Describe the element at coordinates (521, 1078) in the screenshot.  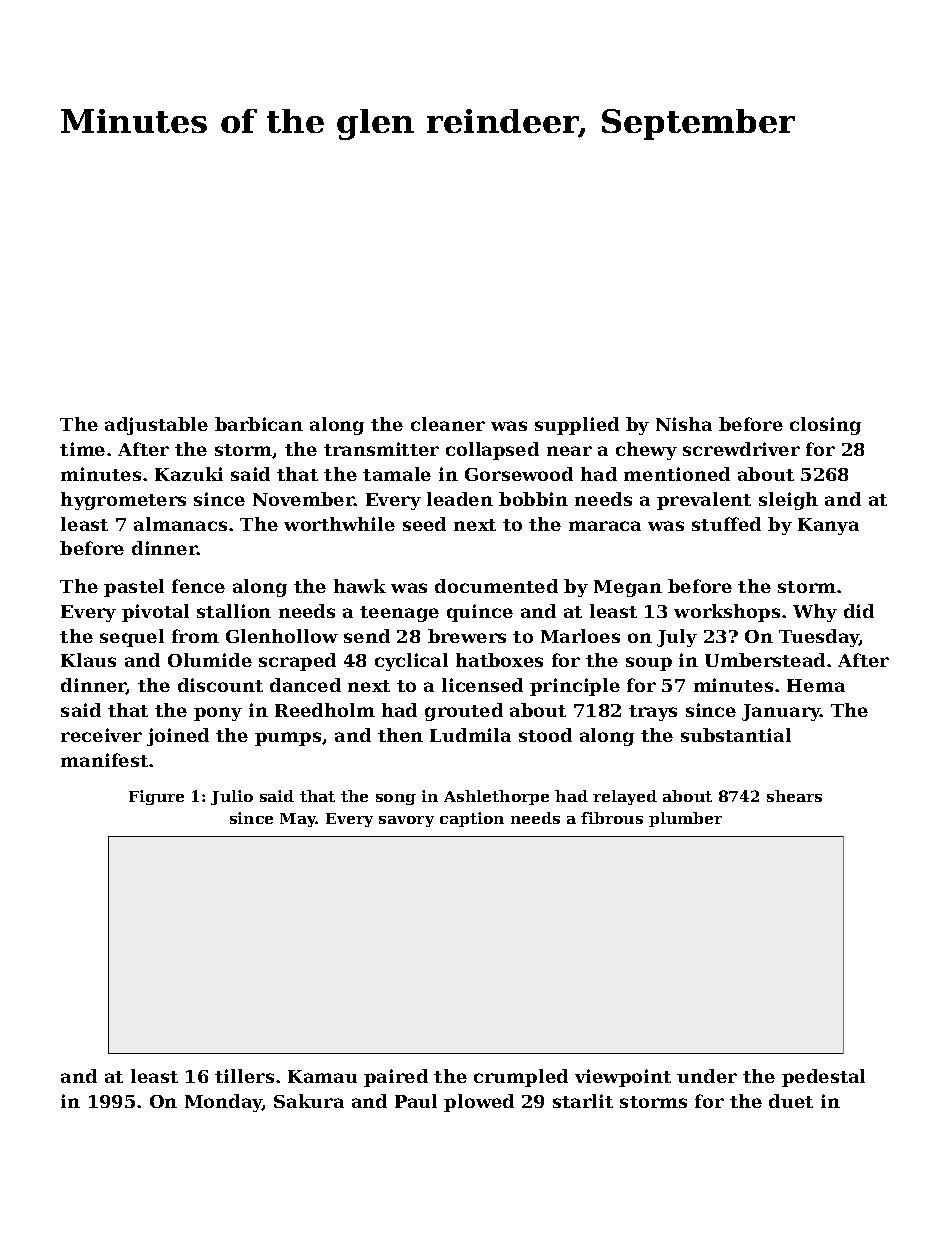
I see `crumpled` at that location.
